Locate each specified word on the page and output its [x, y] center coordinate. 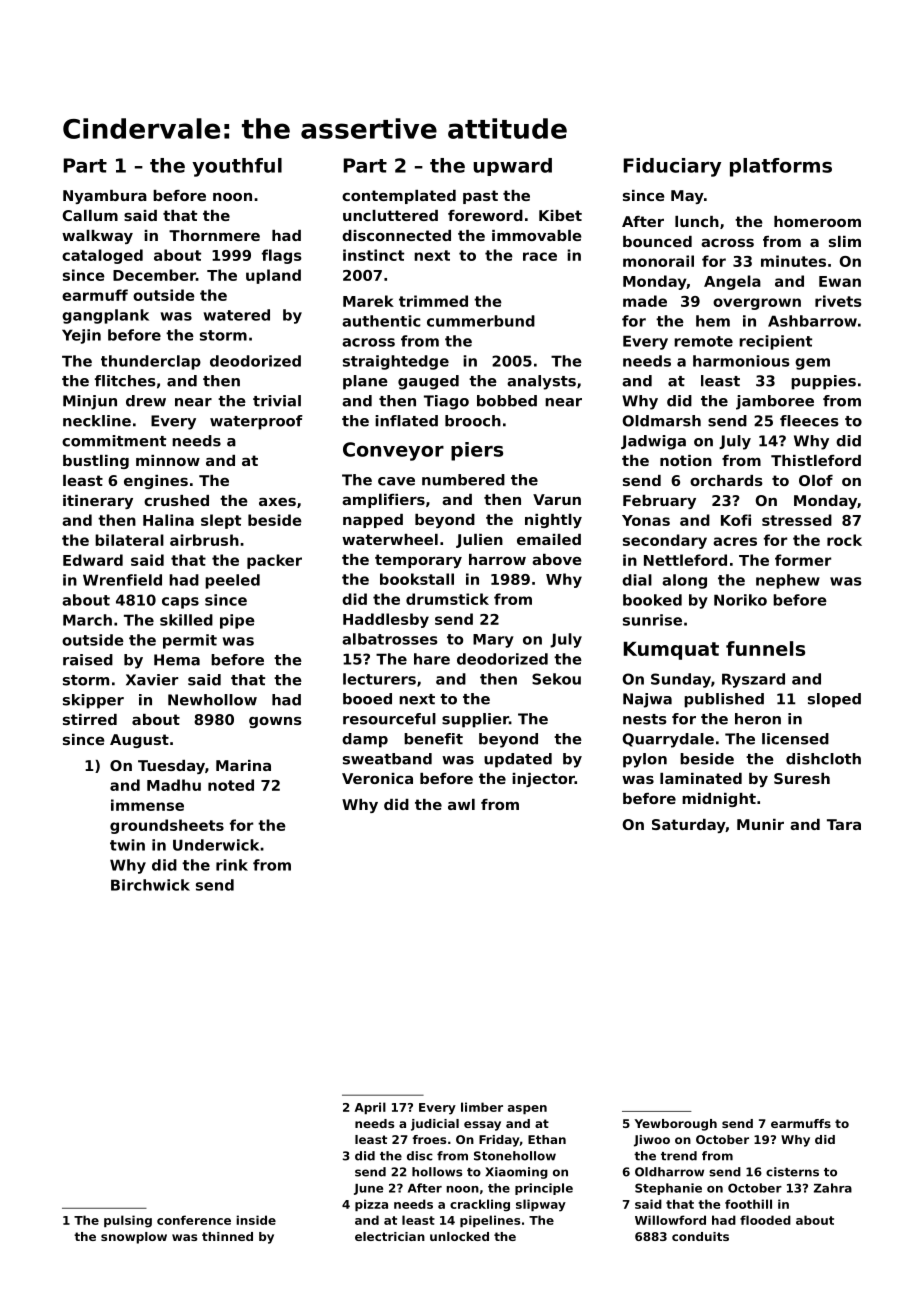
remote [703, 341]
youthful [237, 167]
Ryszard [753, 680]
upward [512, 167]
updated [518, 760]
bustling [96, 462]
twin [127, 845]
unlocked [459, 1236]
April [370, 1108]
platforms [781, 167]
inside [256, 1220]
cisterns [792, 1172]
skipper [93, 701]
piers [477, 451]
